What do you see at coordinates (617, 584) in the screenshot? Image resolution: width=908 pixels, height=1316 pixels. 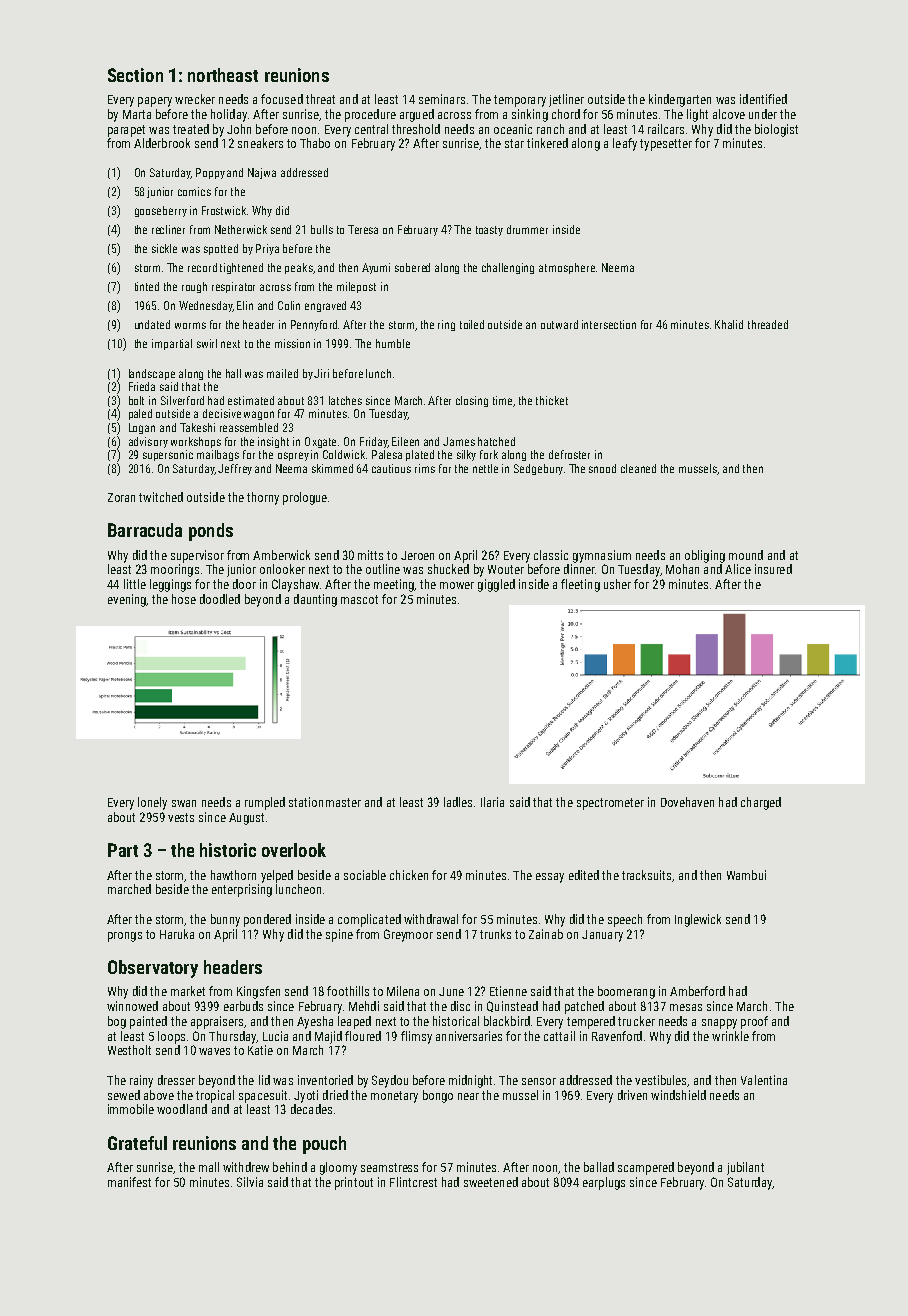 I see `usher` at bounding box center [617, 584].
